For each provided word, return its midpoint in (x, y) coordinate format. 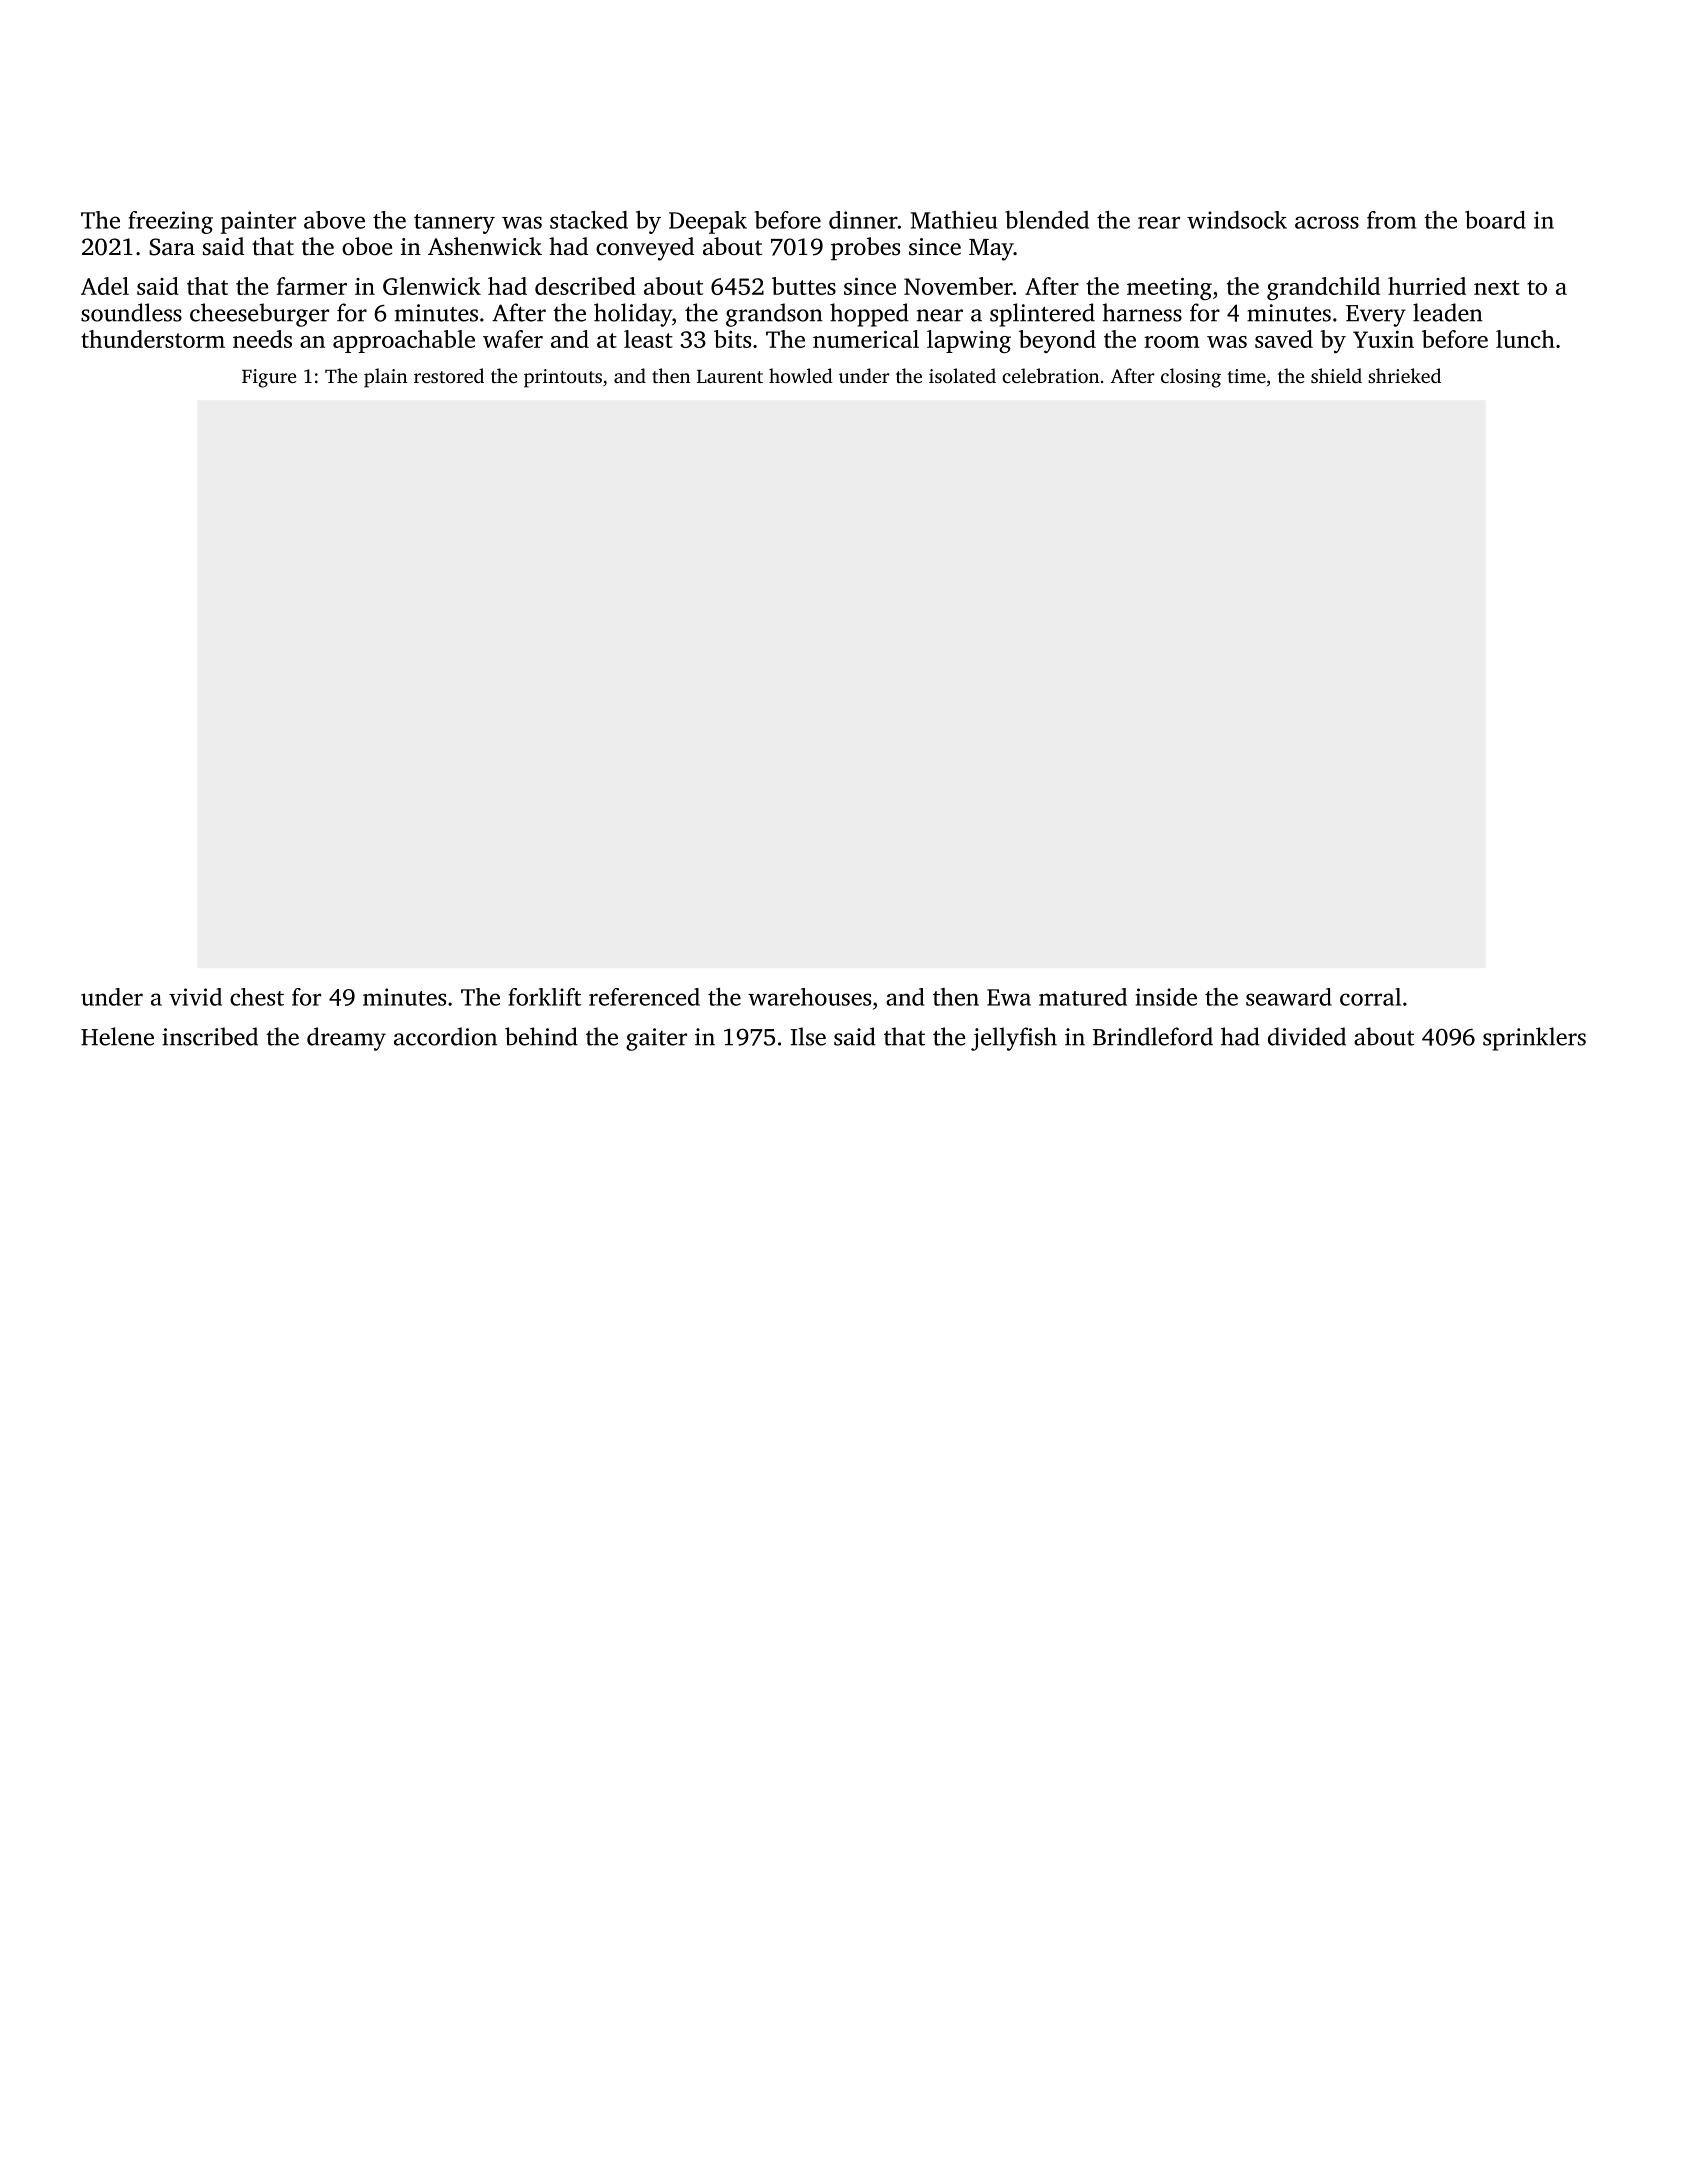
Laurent (730, 376)
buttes (804, 286)
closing (1191, 378)
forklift (544, 997)
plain (385, 378)
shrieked (1404, 375)
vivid (195, 997)
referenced (644, 997)
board (1495, 220)
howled (801, 375)
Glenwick (432, 286)
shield (1336, 375)
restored (449, 375)
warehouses (809, 997)
